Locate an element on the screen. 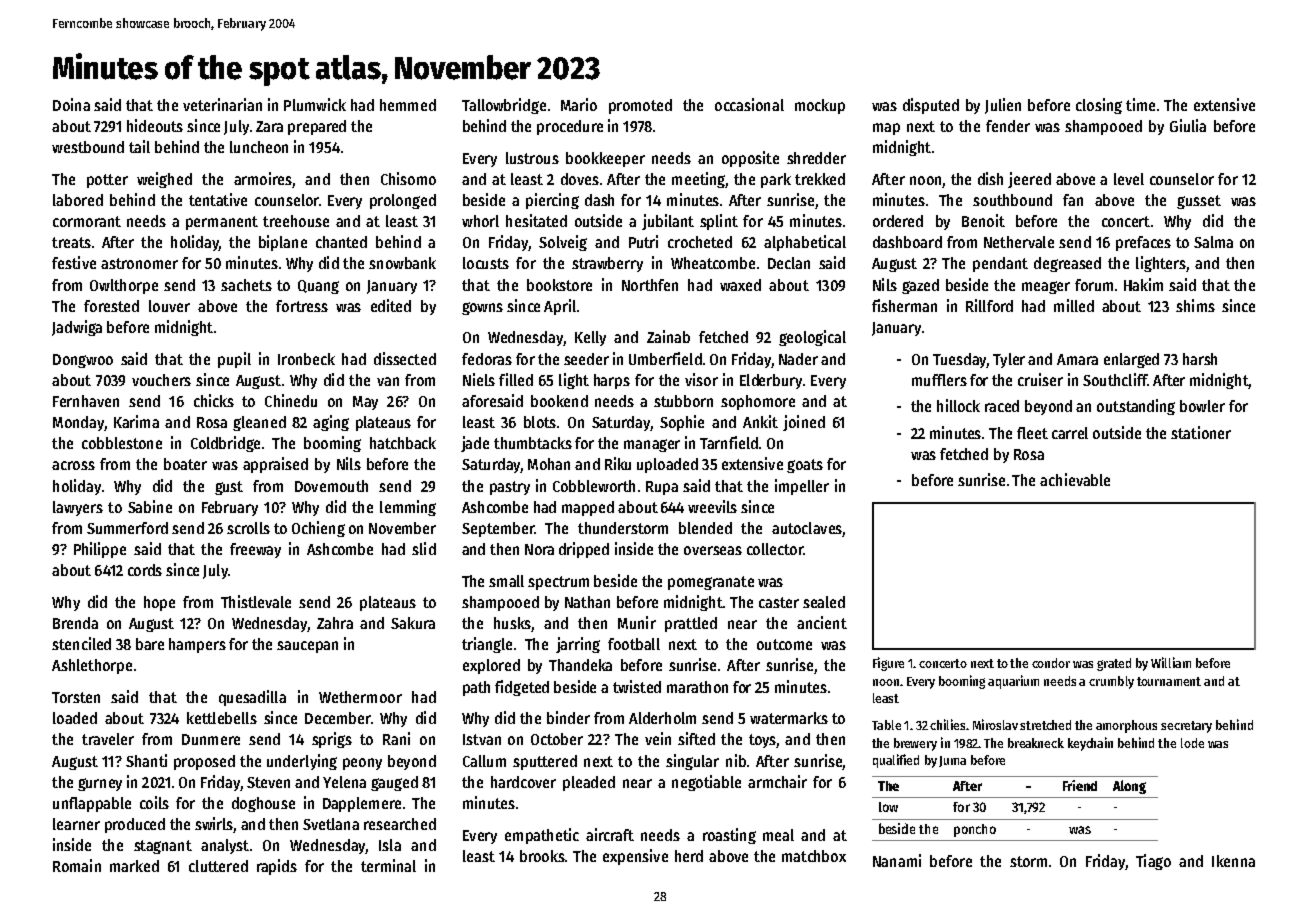 This screenshot has height=924, width=1308. Callum is located at coordinates (484, 761).
